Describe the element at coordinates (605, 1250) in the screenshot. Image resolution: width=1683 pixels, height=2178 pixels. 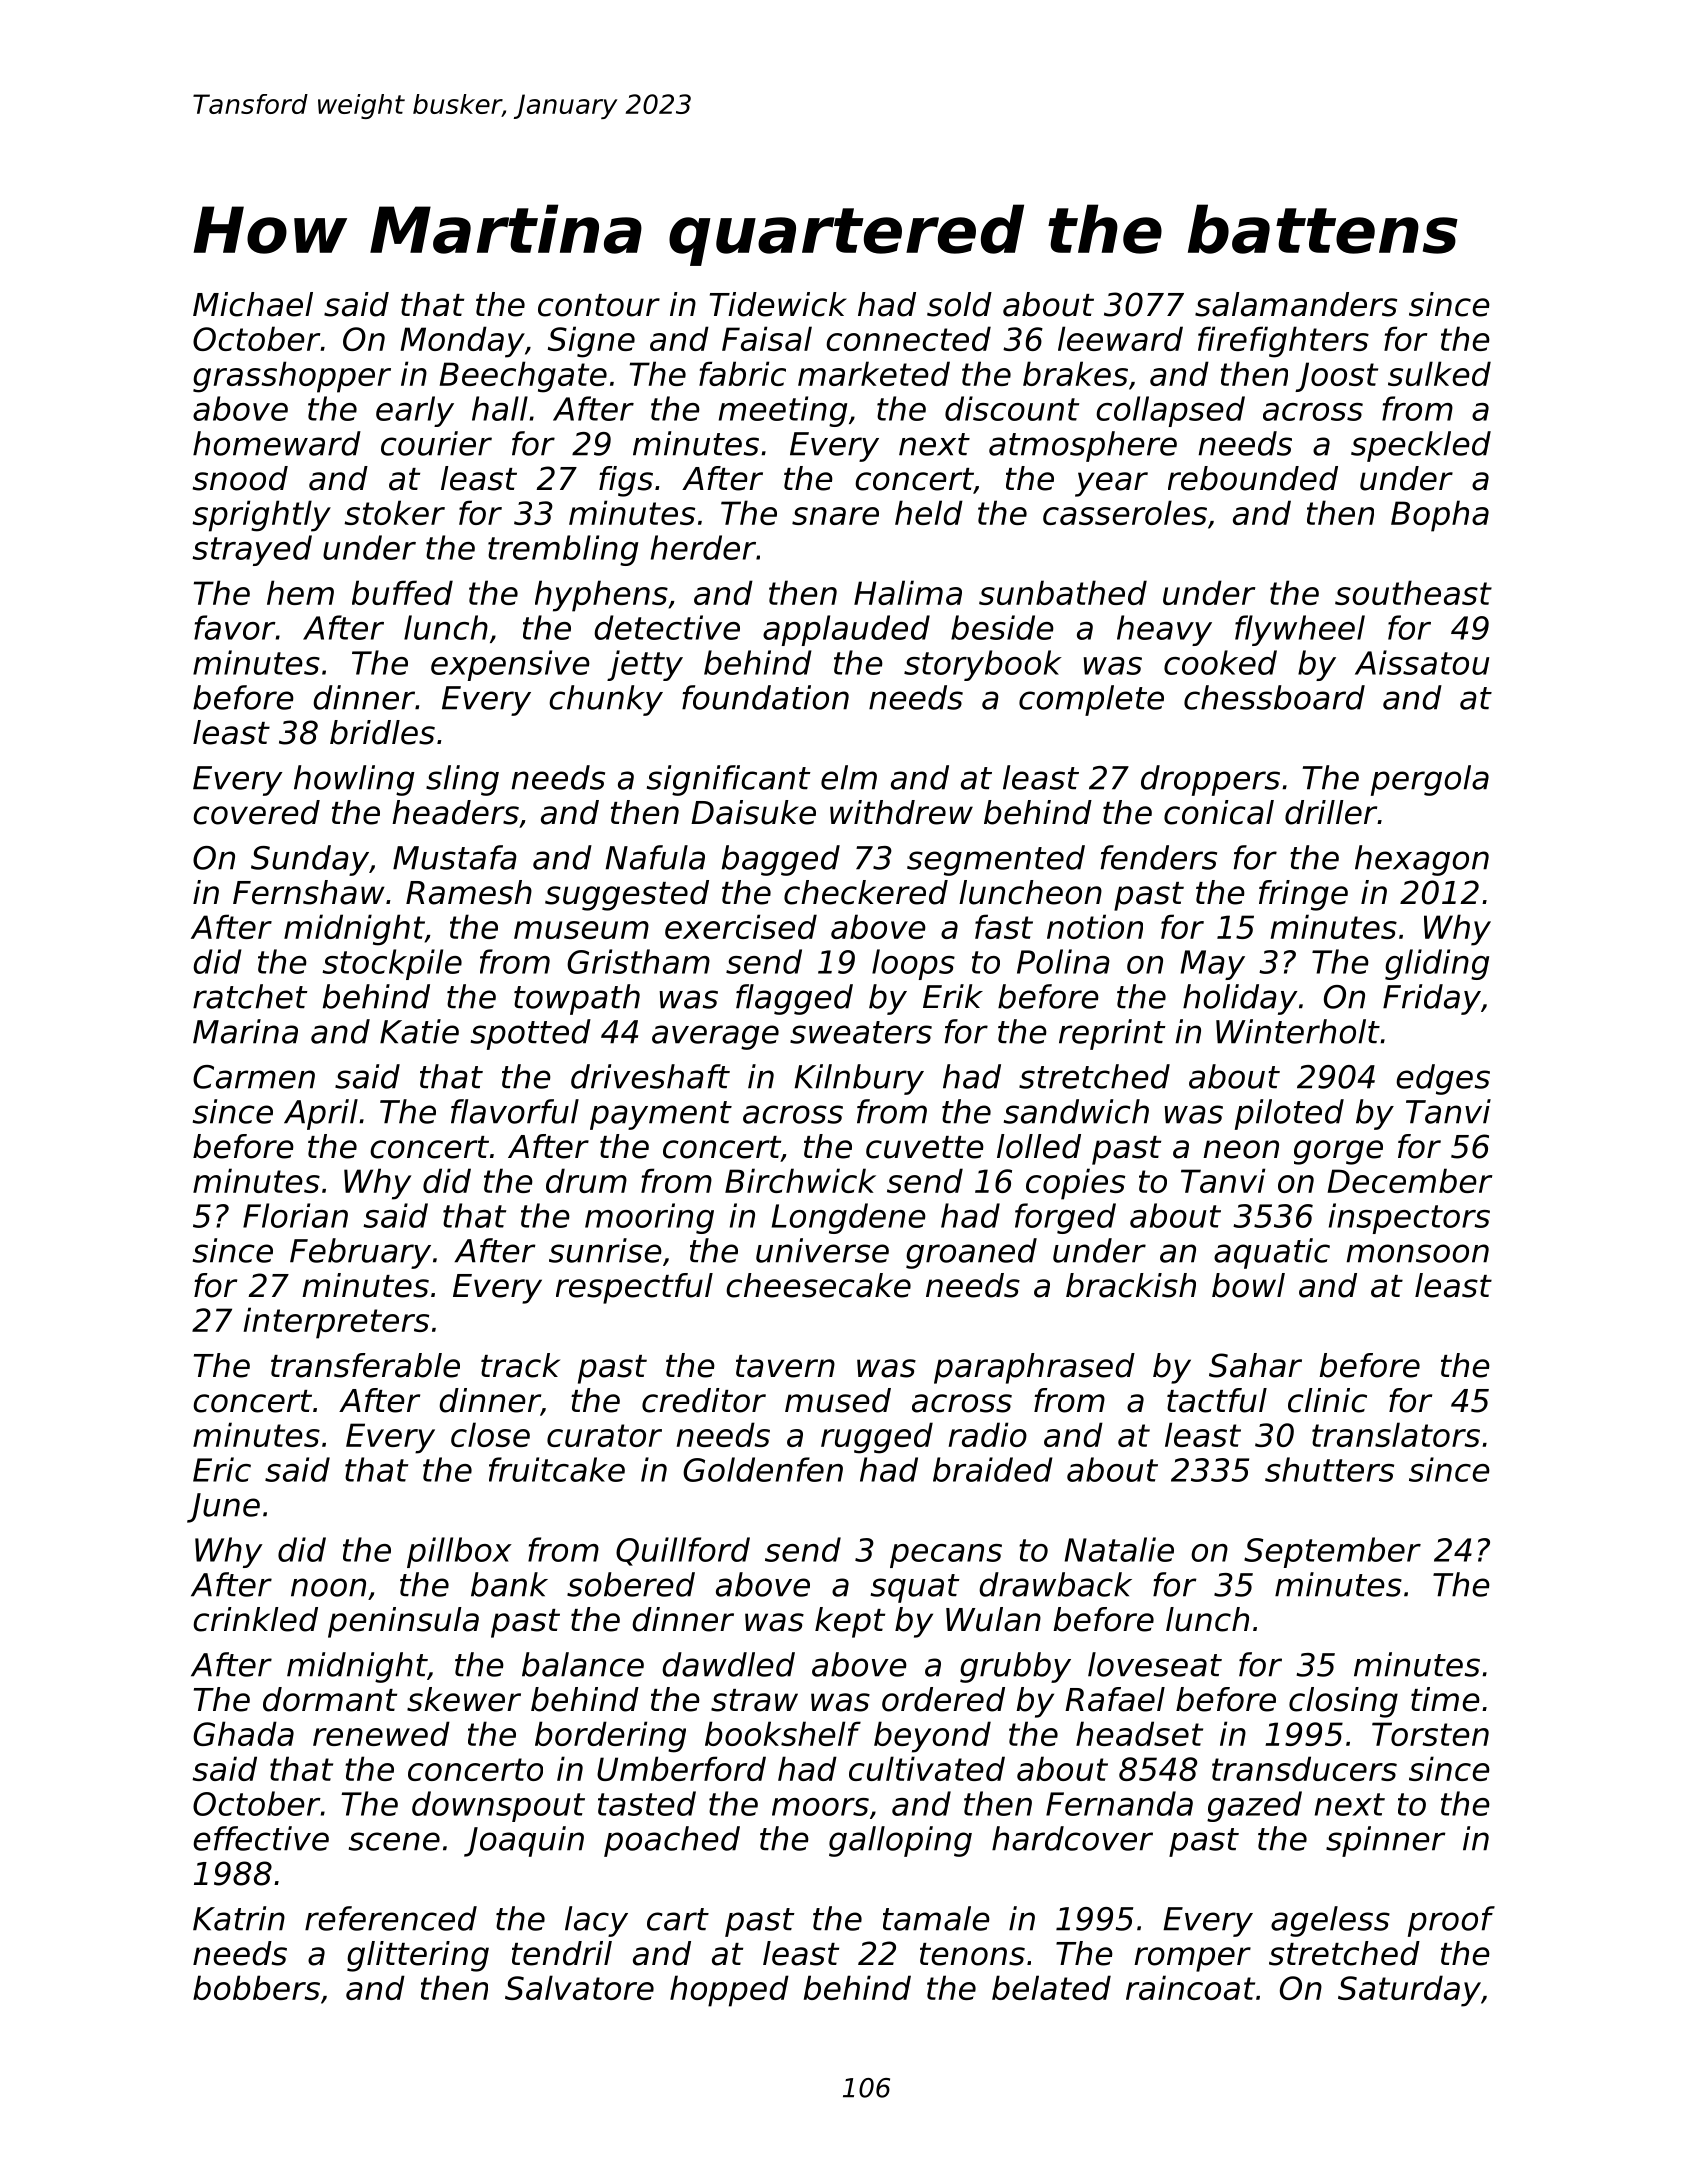
I see `sunrise` at that location.
